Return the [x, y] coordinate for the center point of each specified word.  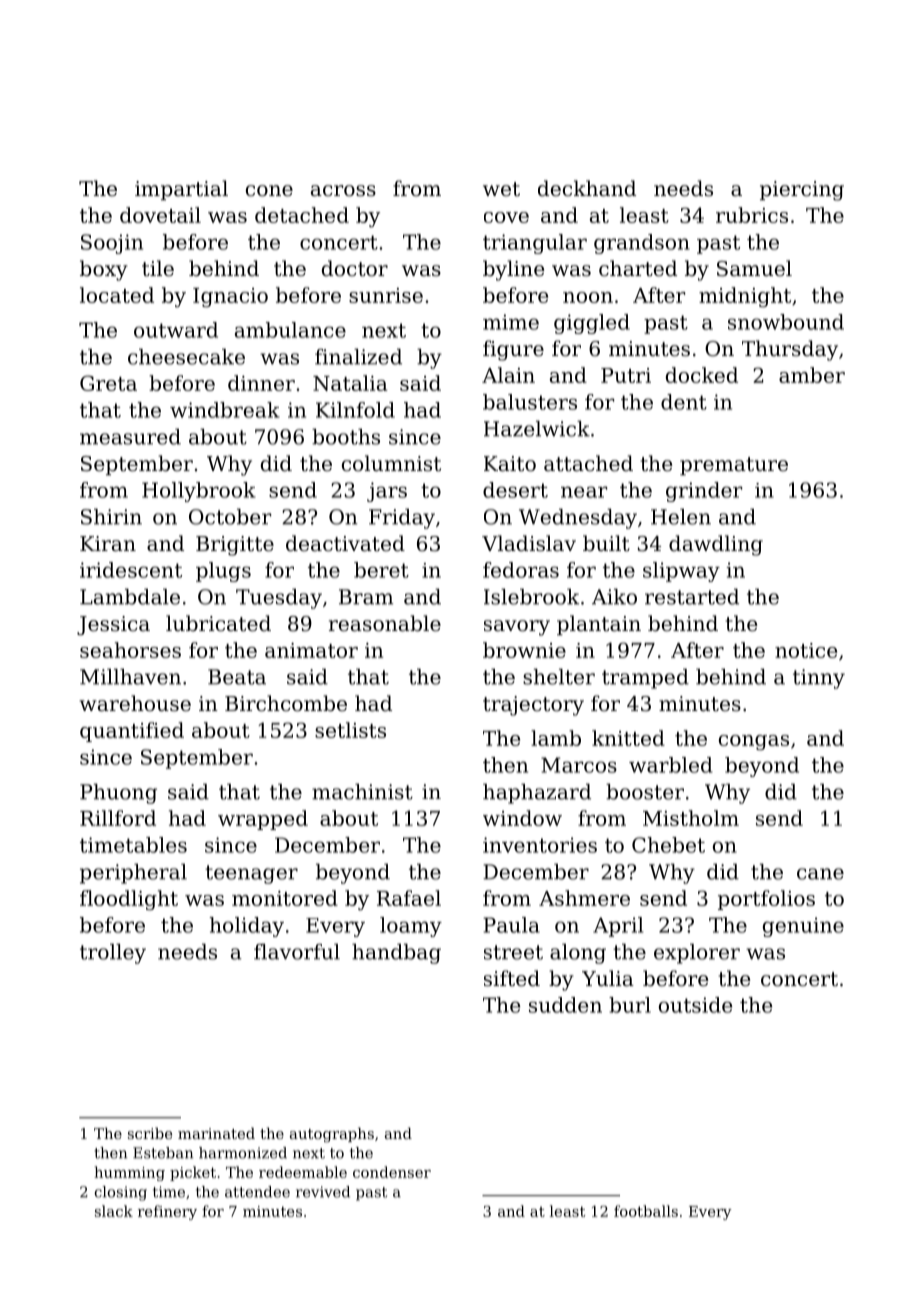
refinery [167, 1212]
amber [812, 375]
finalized [358, 357]
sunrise [386, 295]
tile [158, 268]
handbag [396, 954]
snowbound [786, 322]
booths [346, 437]
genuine [803, 927]
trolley [113, 954]
